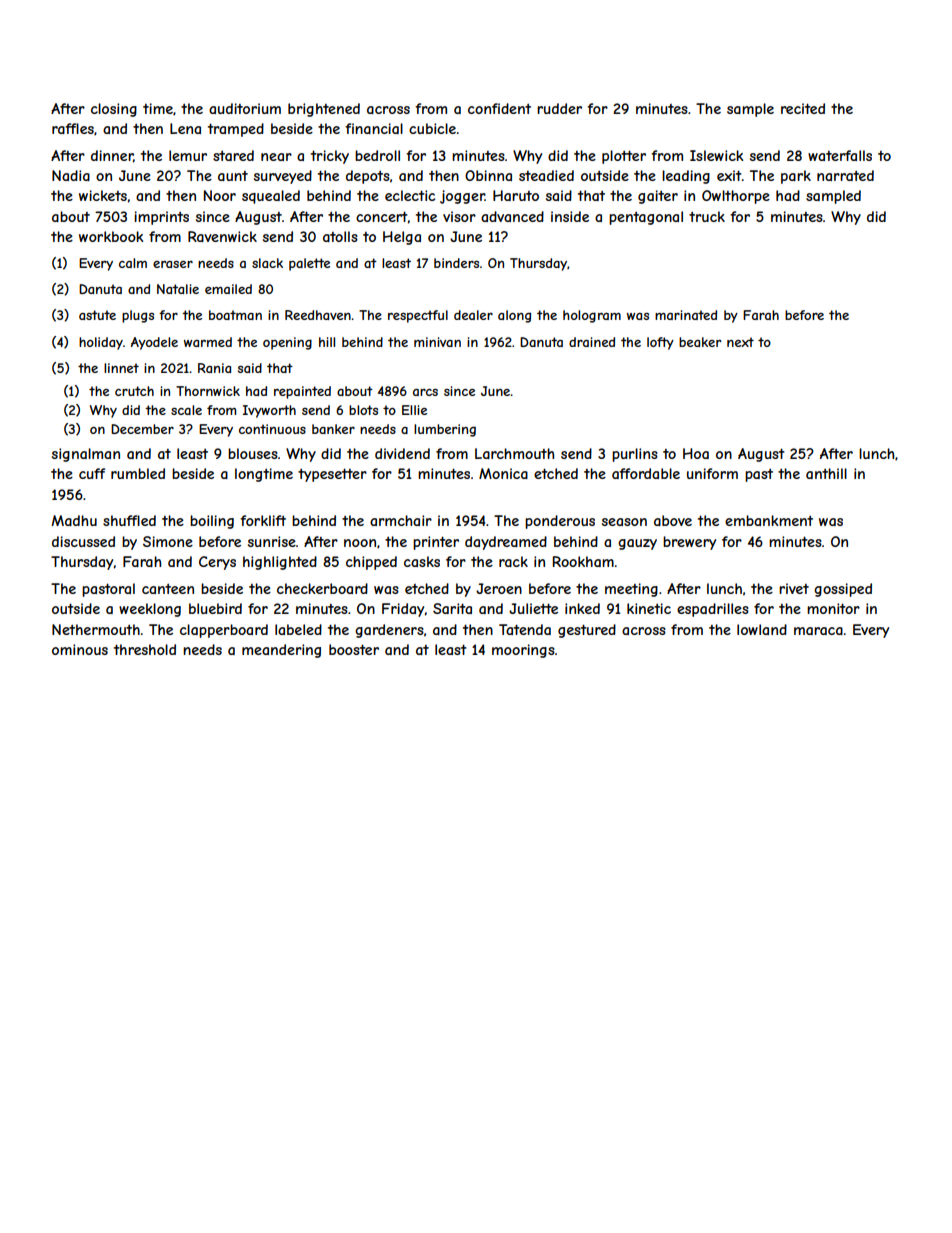 The width and height of the screenshot is (952, 1233). What do you see at coordinates (769, 520) in the screenshot?
I see `embankment` at bounding box center [769, 520].
